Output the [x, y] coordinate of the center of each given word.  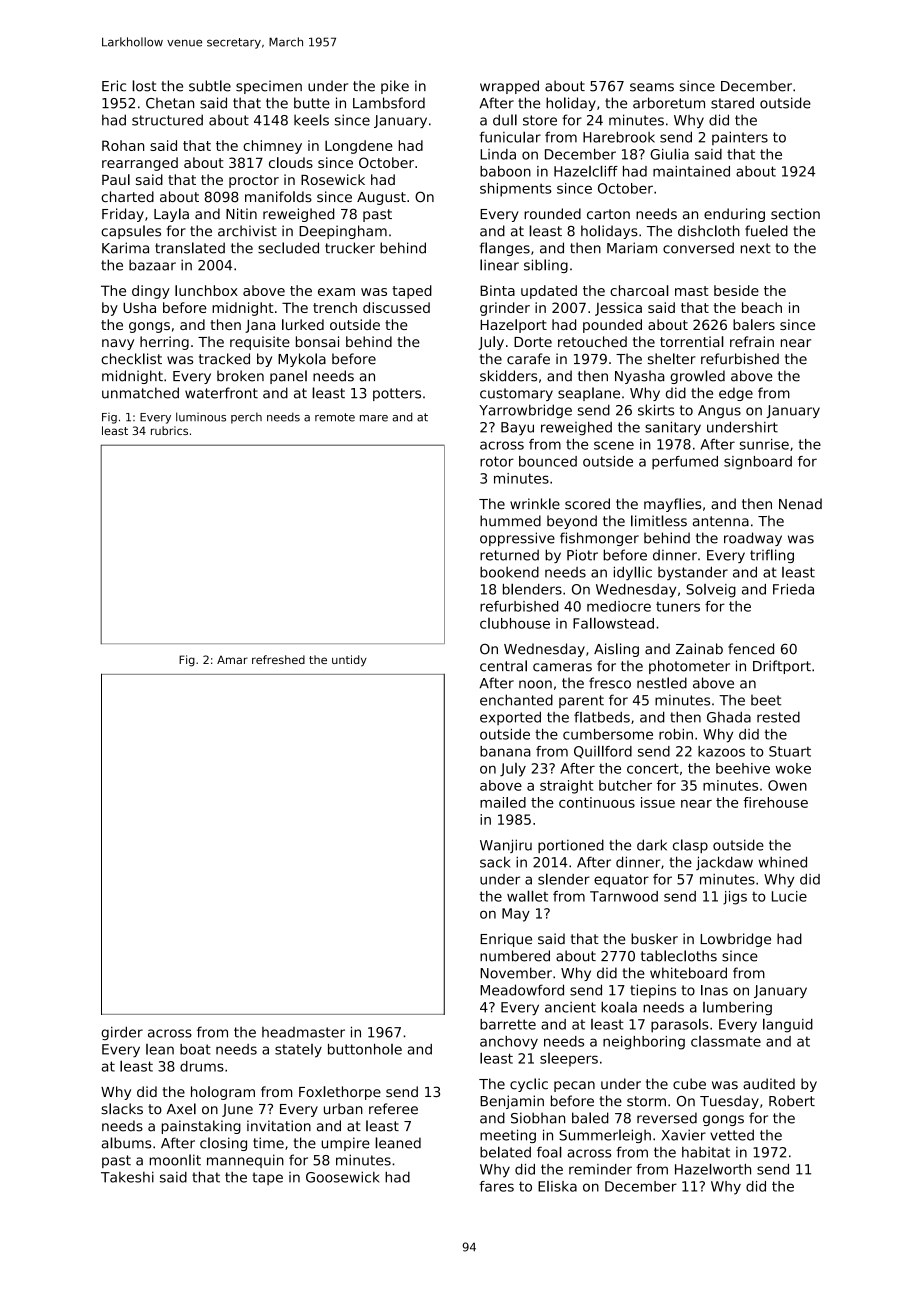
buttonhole [365, 1049]
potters [397, 394]
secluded [288, 248]
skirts [656, 410]
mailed [503, 802]
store [540, 120]
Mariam [632, 248]
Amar [232, 660]
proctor [254, 181]
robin [676, 734]
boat [195, 1049]
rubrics [169, 430]
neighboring [644, 1043]
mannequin [245, 1161]
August [381, 198]
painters [740, 138]
